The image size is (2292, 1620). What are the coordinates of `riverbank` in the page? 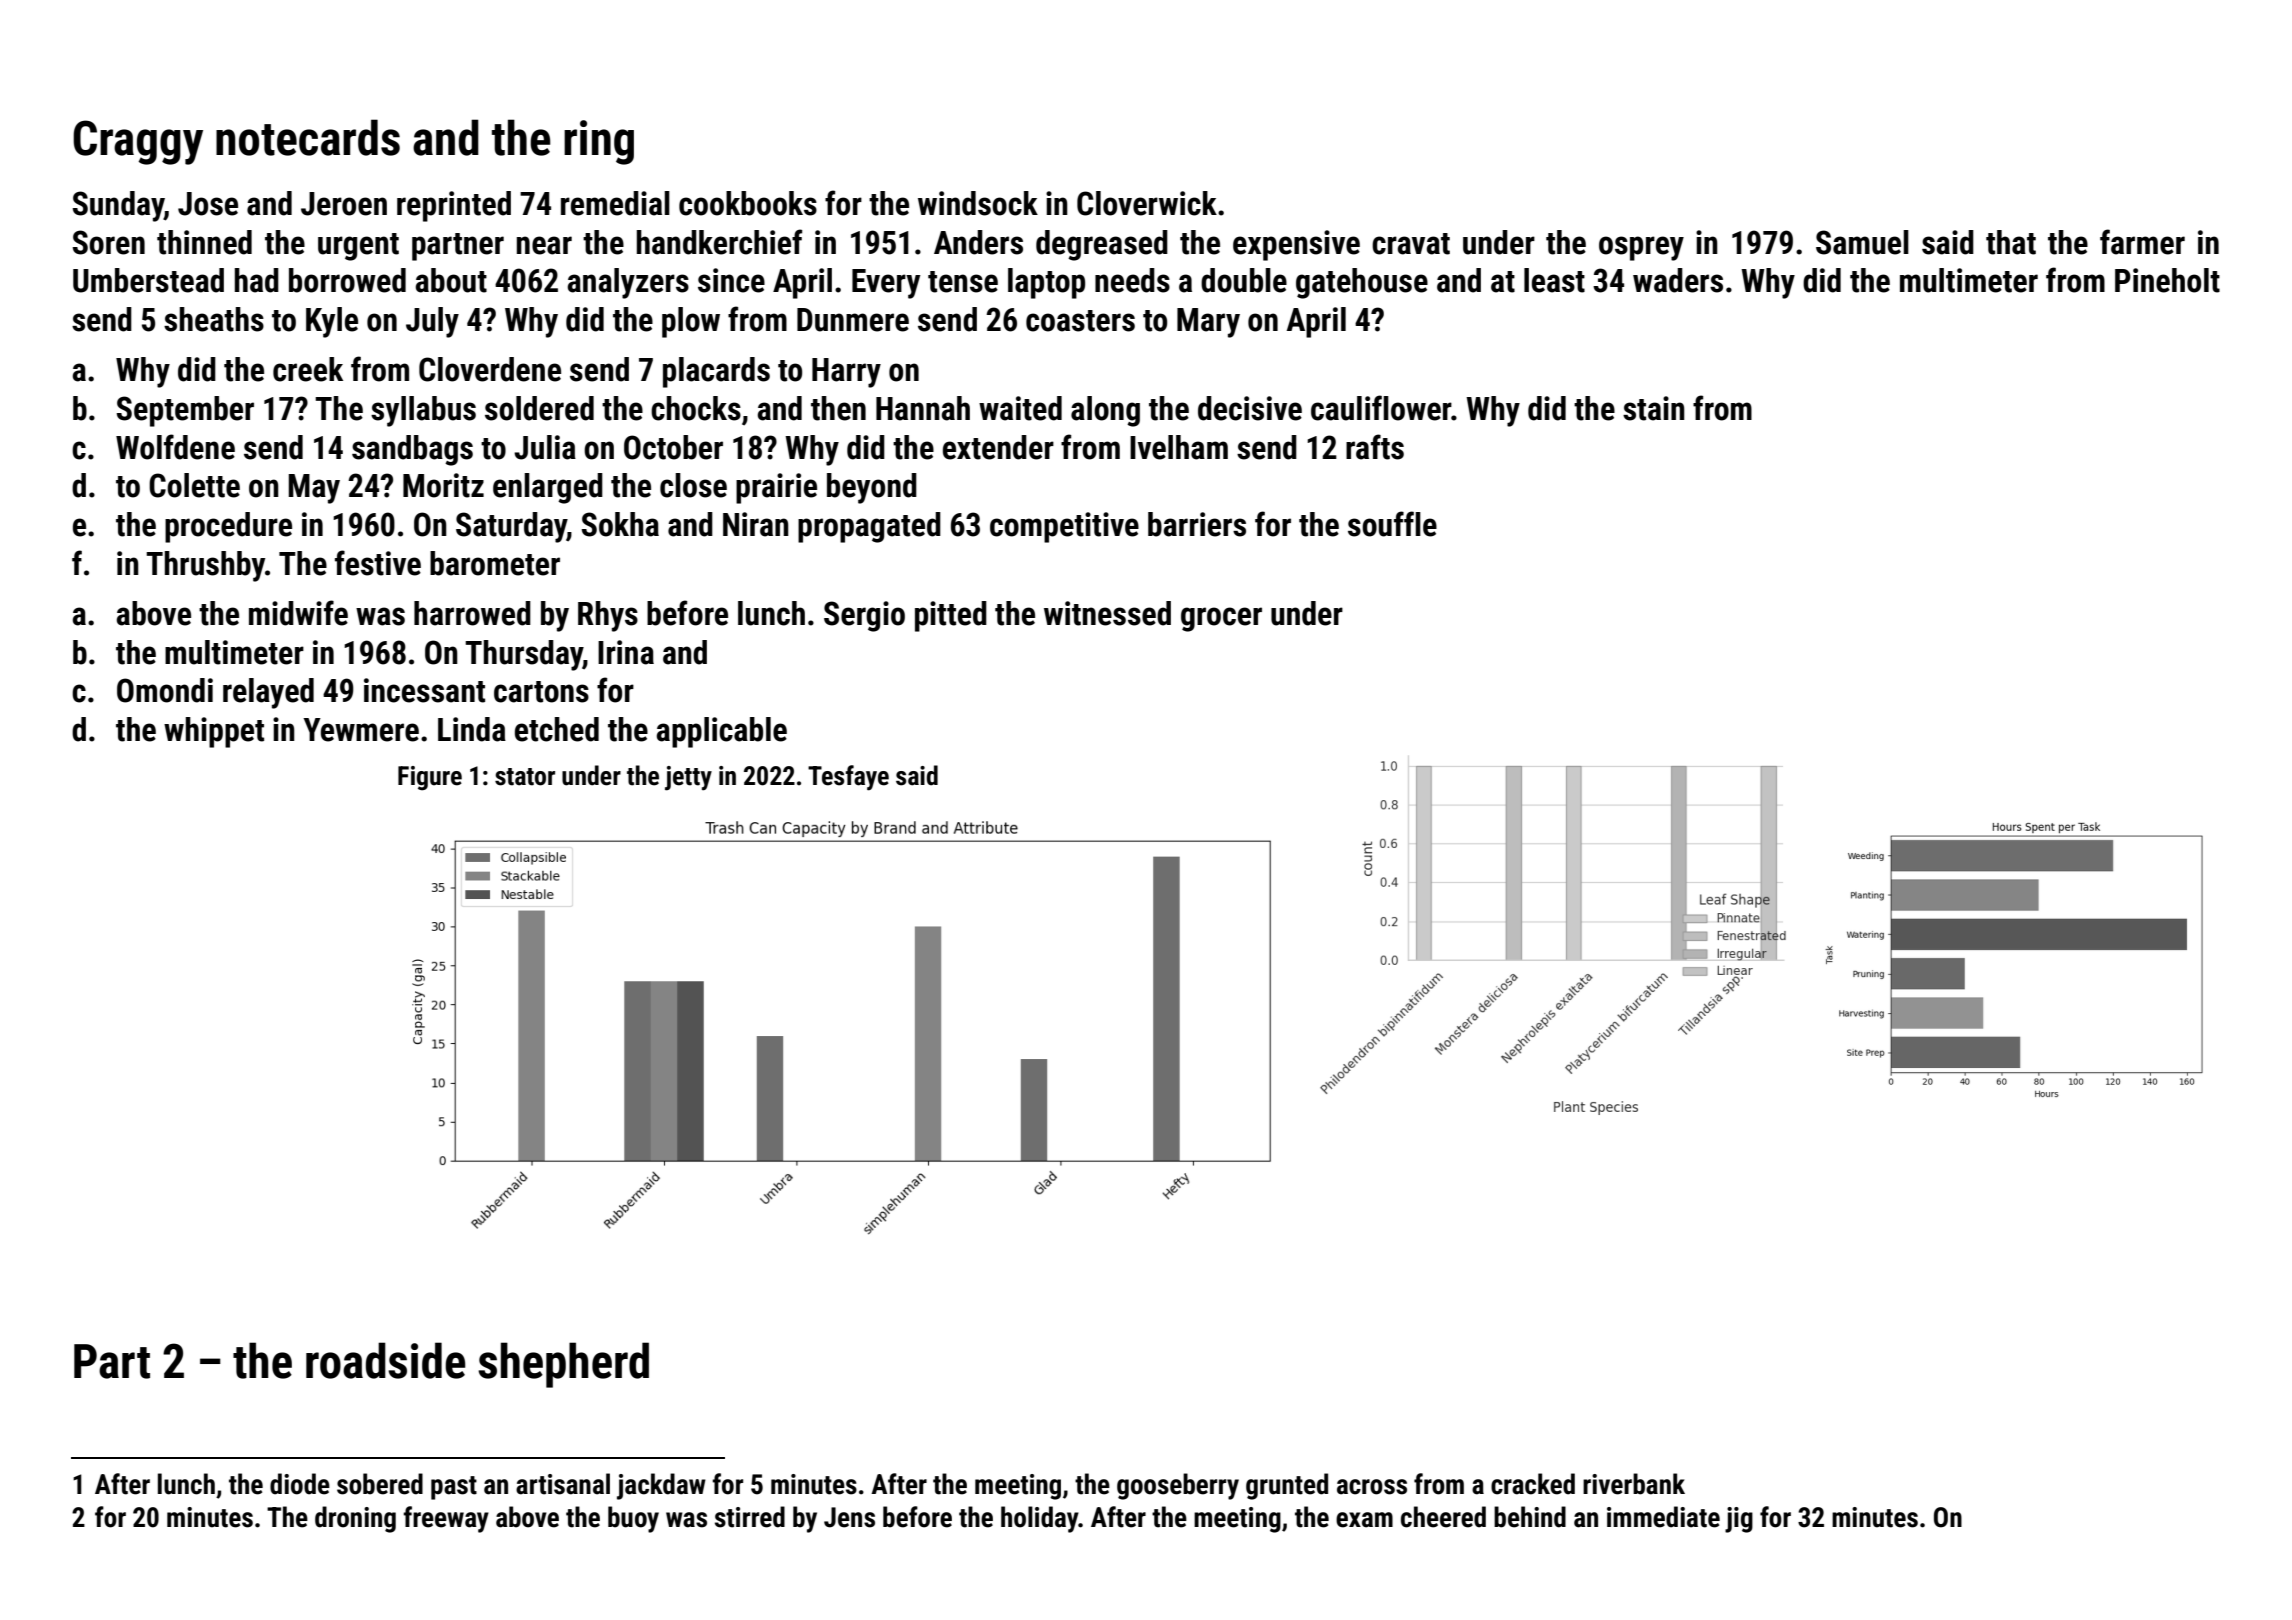 It's located at (1634, 1484).
